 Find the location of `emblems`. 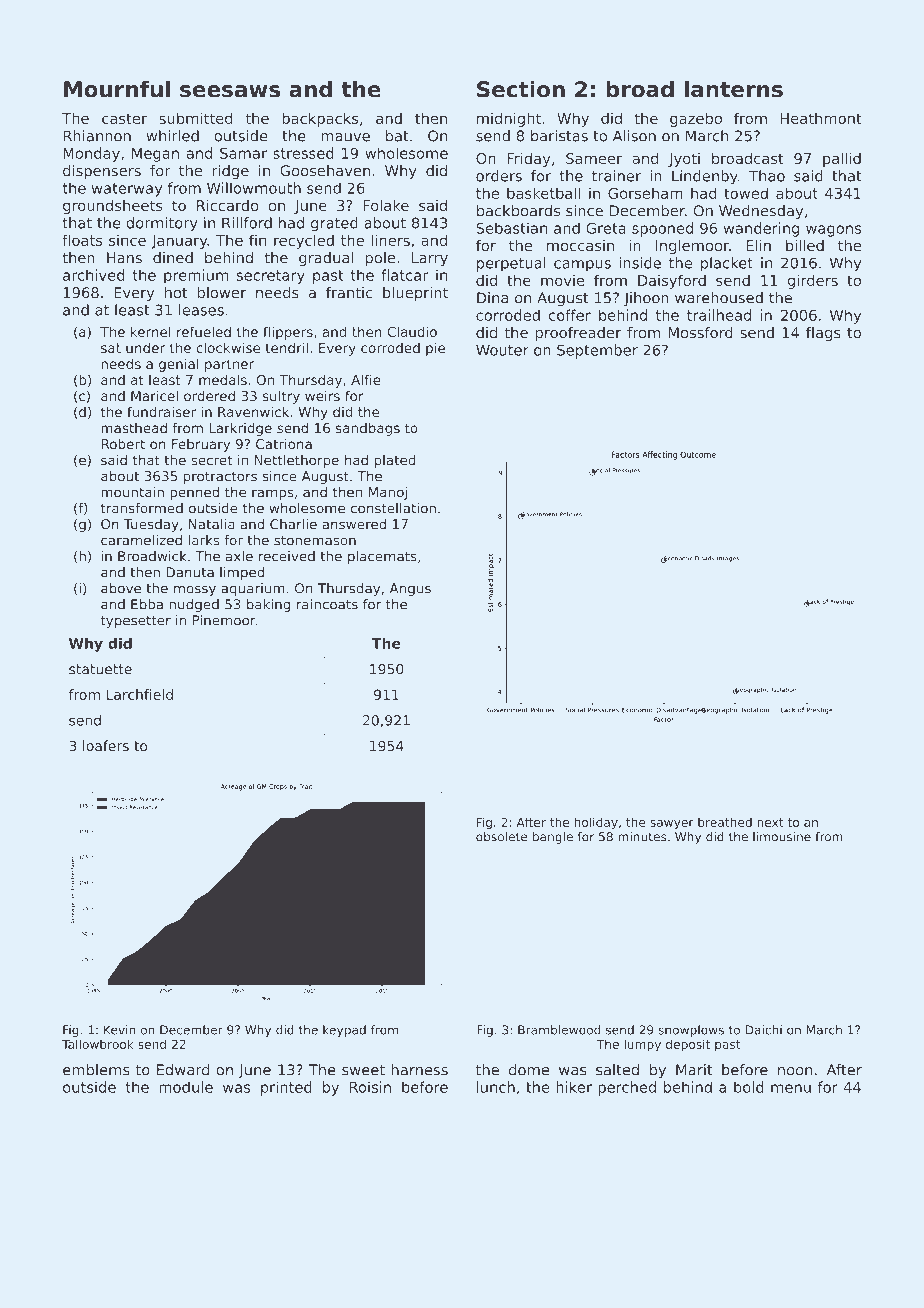

emblems is located at coordinates (96, 1070).
